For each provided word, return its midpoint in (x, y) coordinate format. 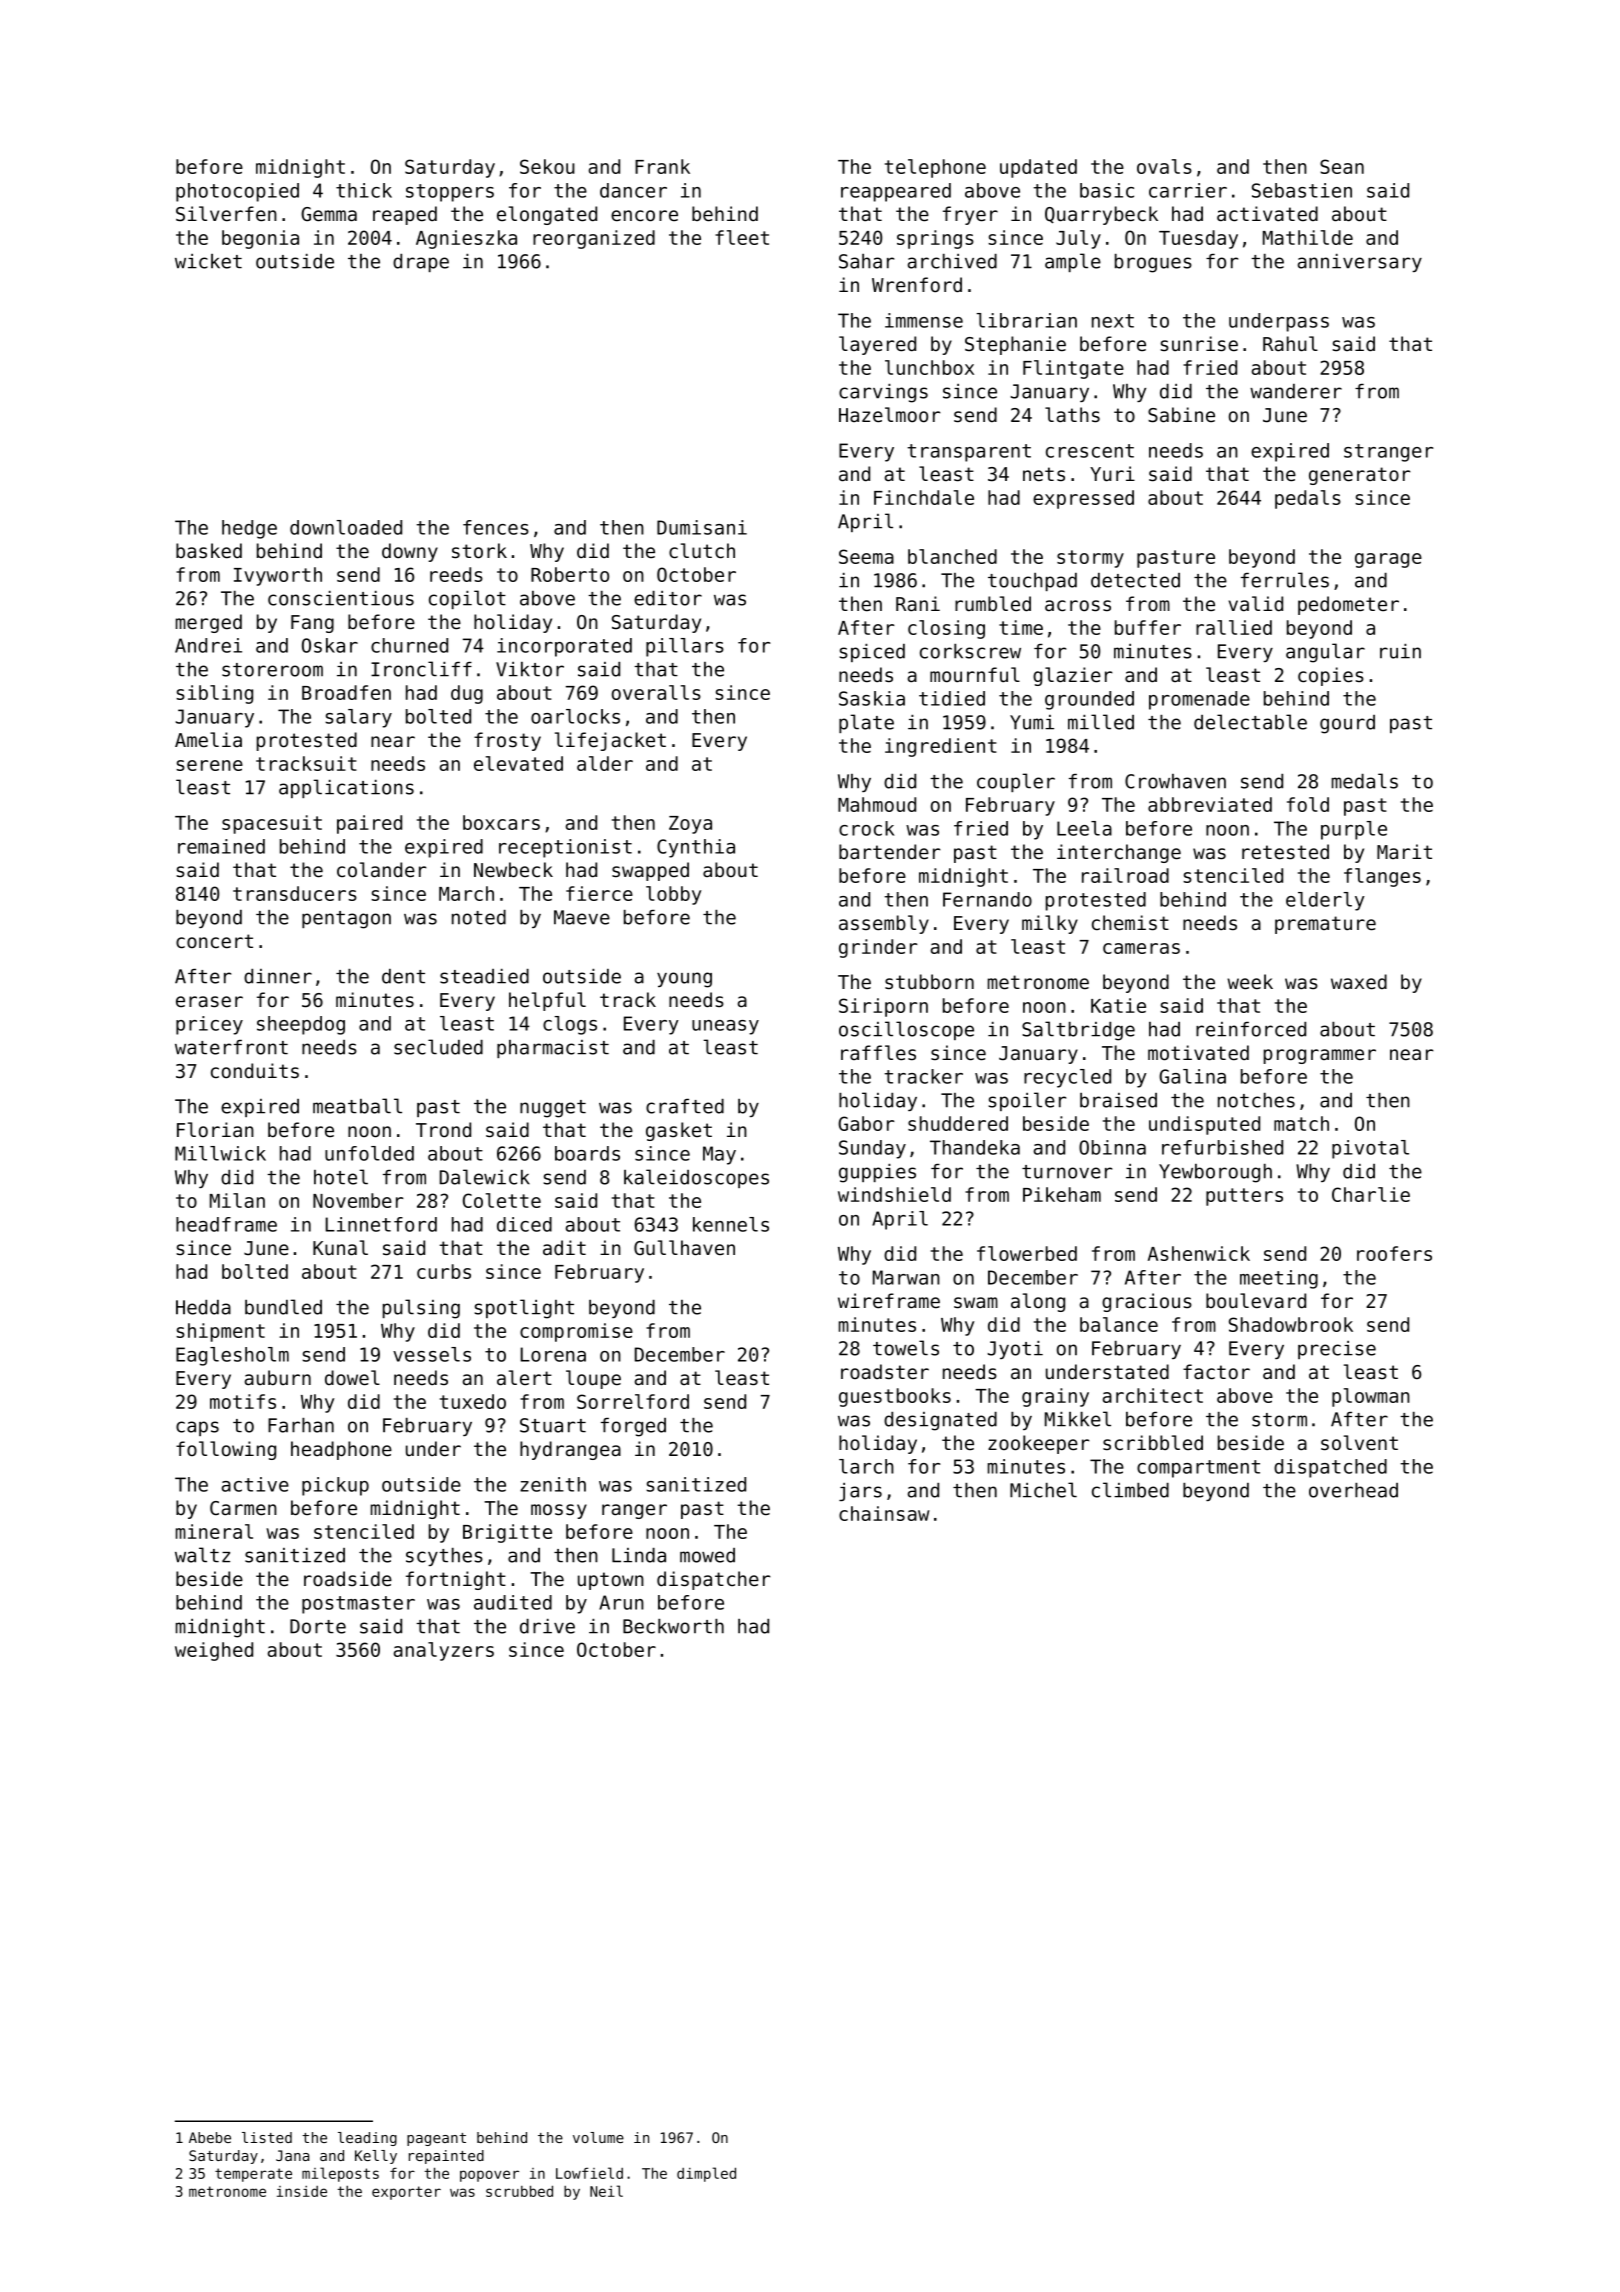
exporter (406, 2193)
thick (364, 190)
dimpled (706, 2174)
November (358, 1200)
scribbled (1153, 1443)
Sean (1342, 166)
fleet (742, 237)
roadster (885, 1372)
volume (598, 2137)
